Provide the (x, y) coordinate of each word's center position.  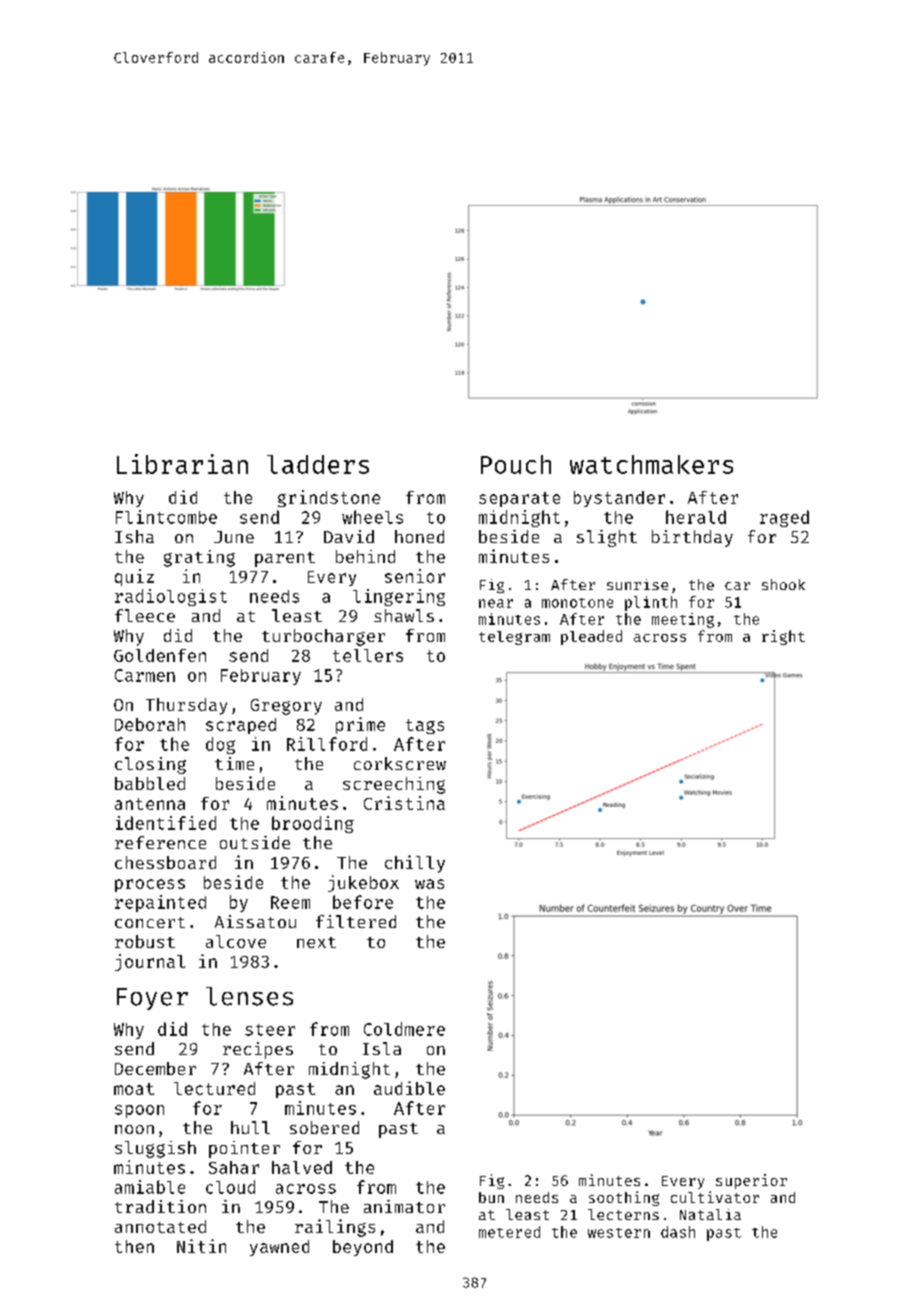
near (496, 603)
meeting (683, 620)
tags (425, 726)
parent (285, 559)
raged (784, 518)
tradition (160, 1206)
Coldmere (404, 1029)
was (429, 884)
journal (150, 962)
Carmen (145, 675)
